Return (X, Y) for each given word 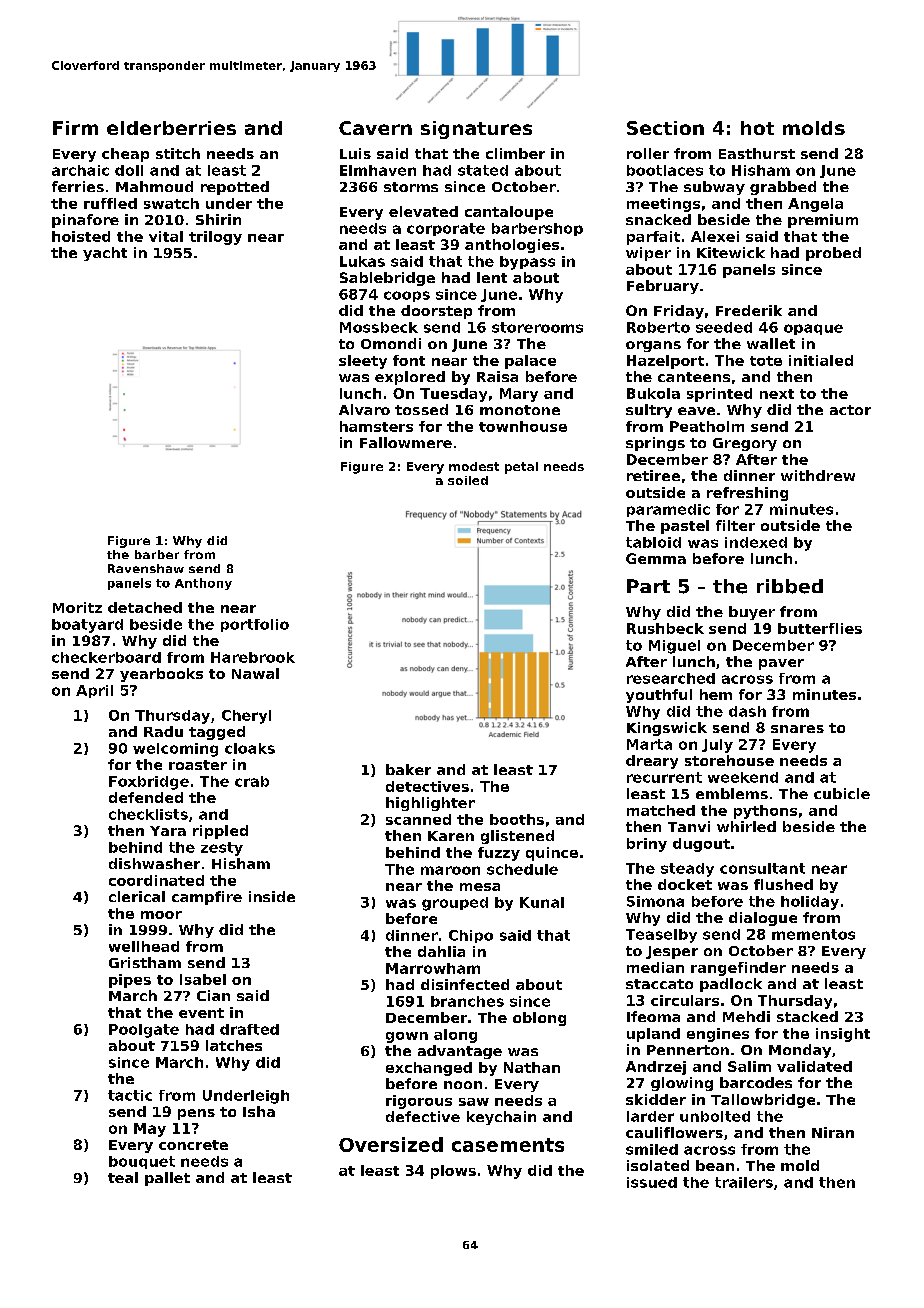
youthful (659, 696)
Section (665, 128)
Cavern (375, 128)
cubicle (842, 793)
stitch (178, 153)
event (201, 1013)
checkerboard (106, 657)
